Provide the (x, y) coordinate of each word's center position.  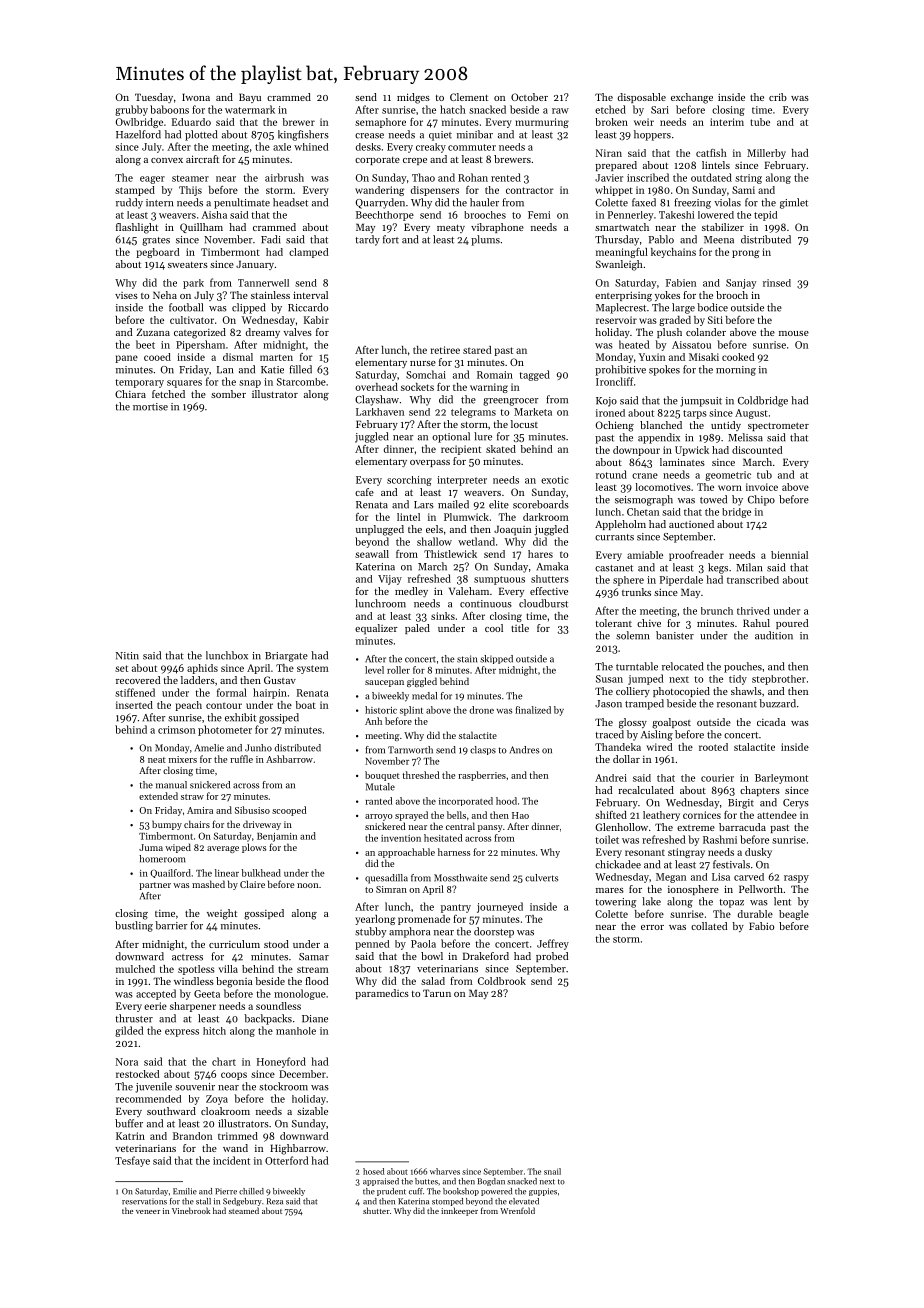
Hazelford (138, 134)
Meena (719, 240)
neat (157, 760)
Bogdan (491, 1182)
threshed (421, 775)
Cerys (796, 804)
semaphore (380, 123)
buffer (129, 1123)
